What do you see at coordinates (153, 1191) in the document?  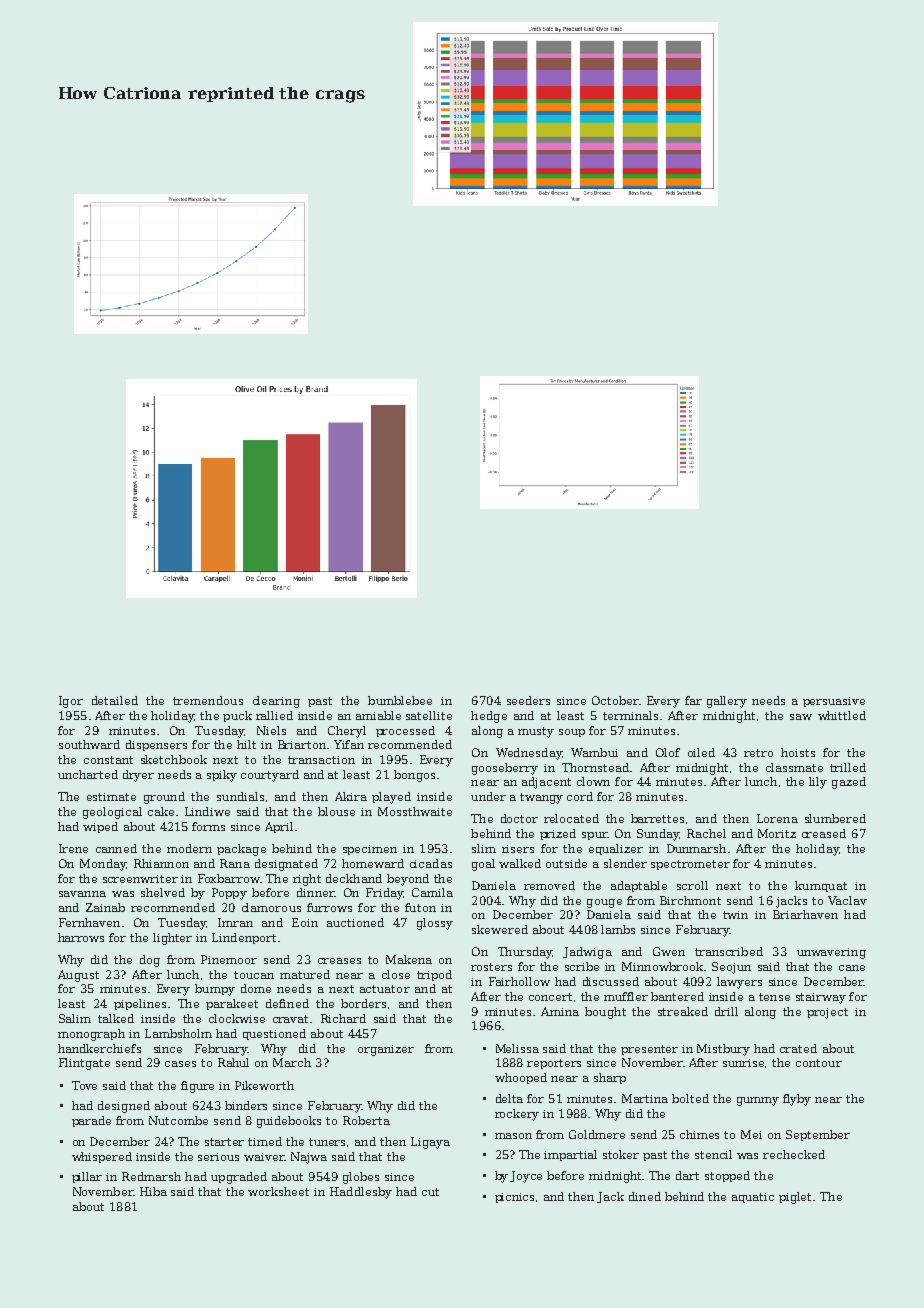 I see `Hiba` at bounding box center [153, 1191].
